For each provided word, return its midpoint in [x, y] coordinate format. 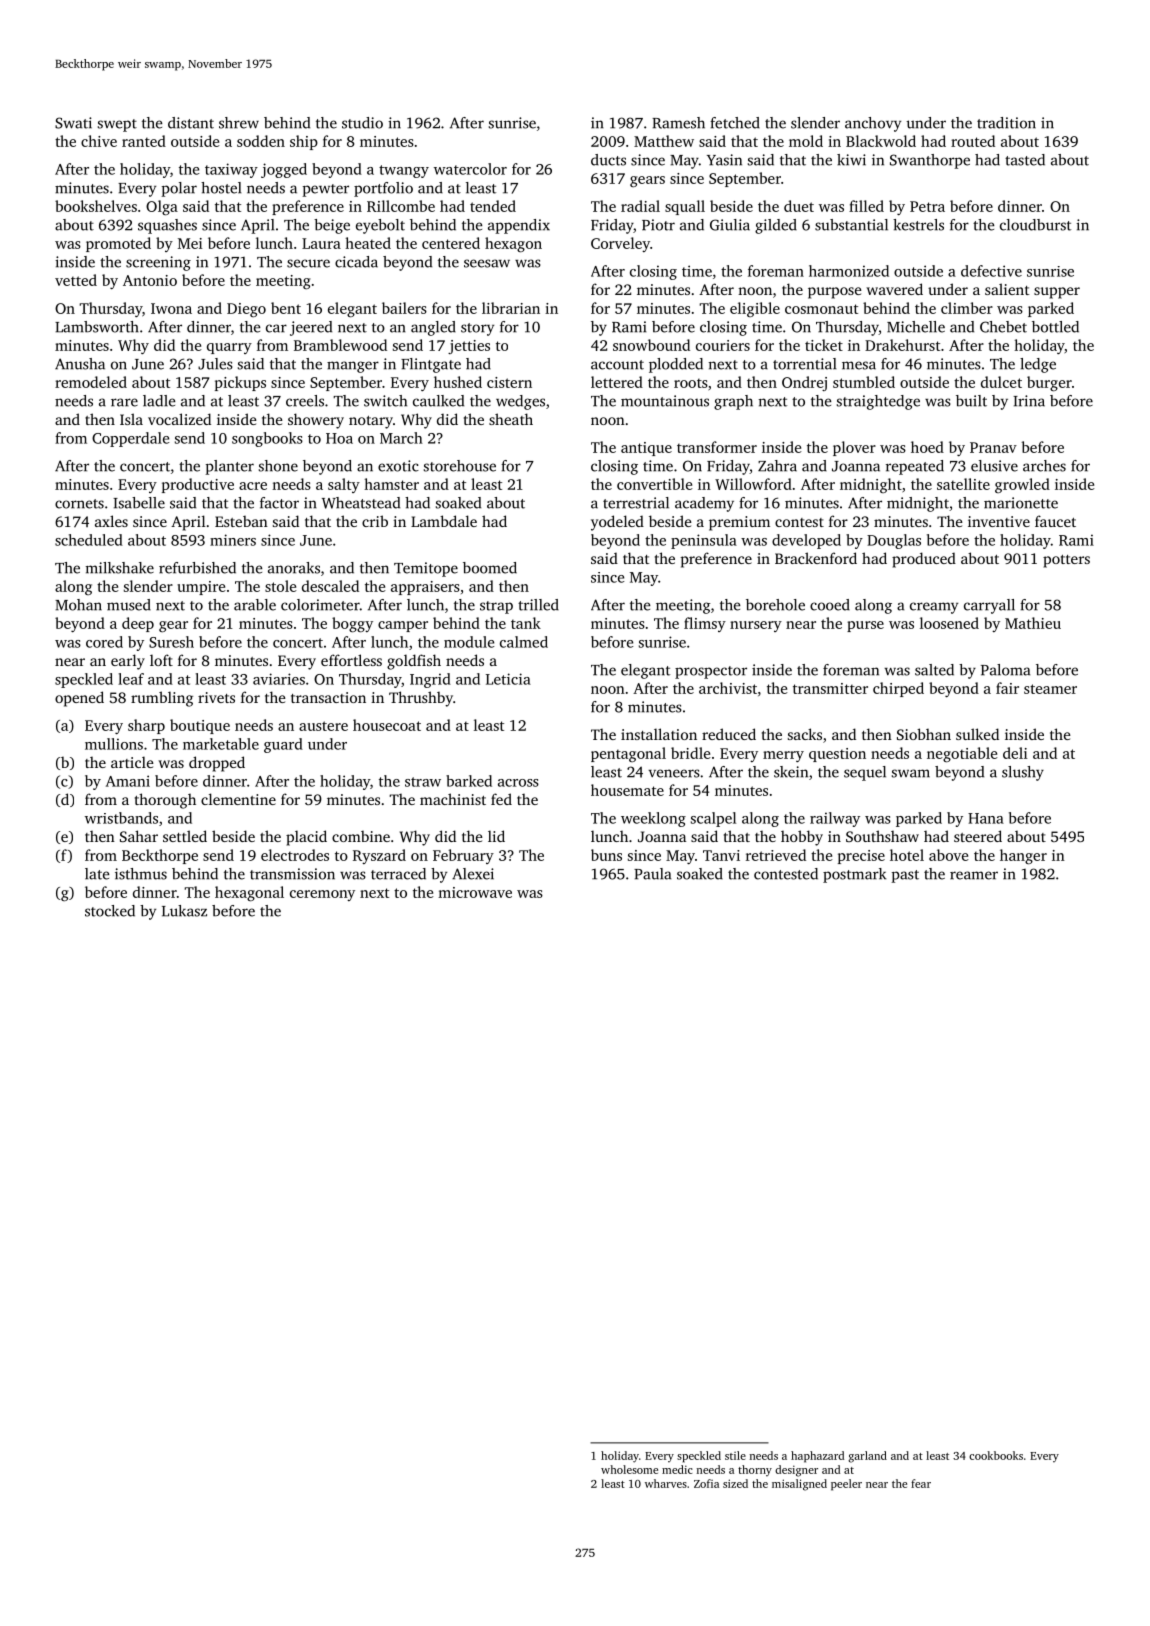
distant [191, 123]
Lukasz [184, 911]
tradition [1006, 123]
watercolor [470, 169]
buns [606, 855]
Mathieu [1033, 623]
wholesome [629, 1469]
